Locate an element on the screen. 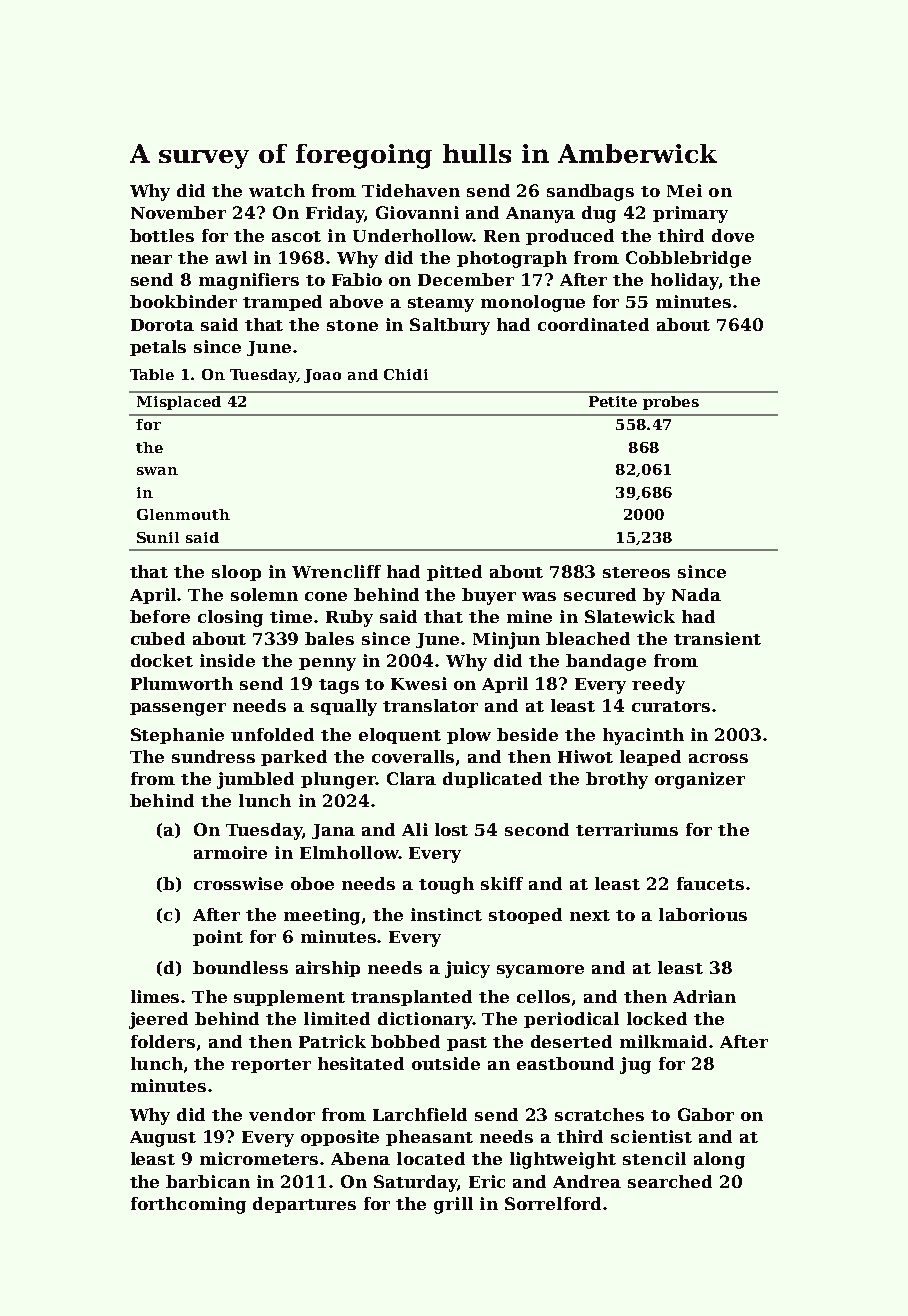 Image resolution: width=908 pixels, height=1316 pixels. forthcoming is located at coordinates (188, 1205).
